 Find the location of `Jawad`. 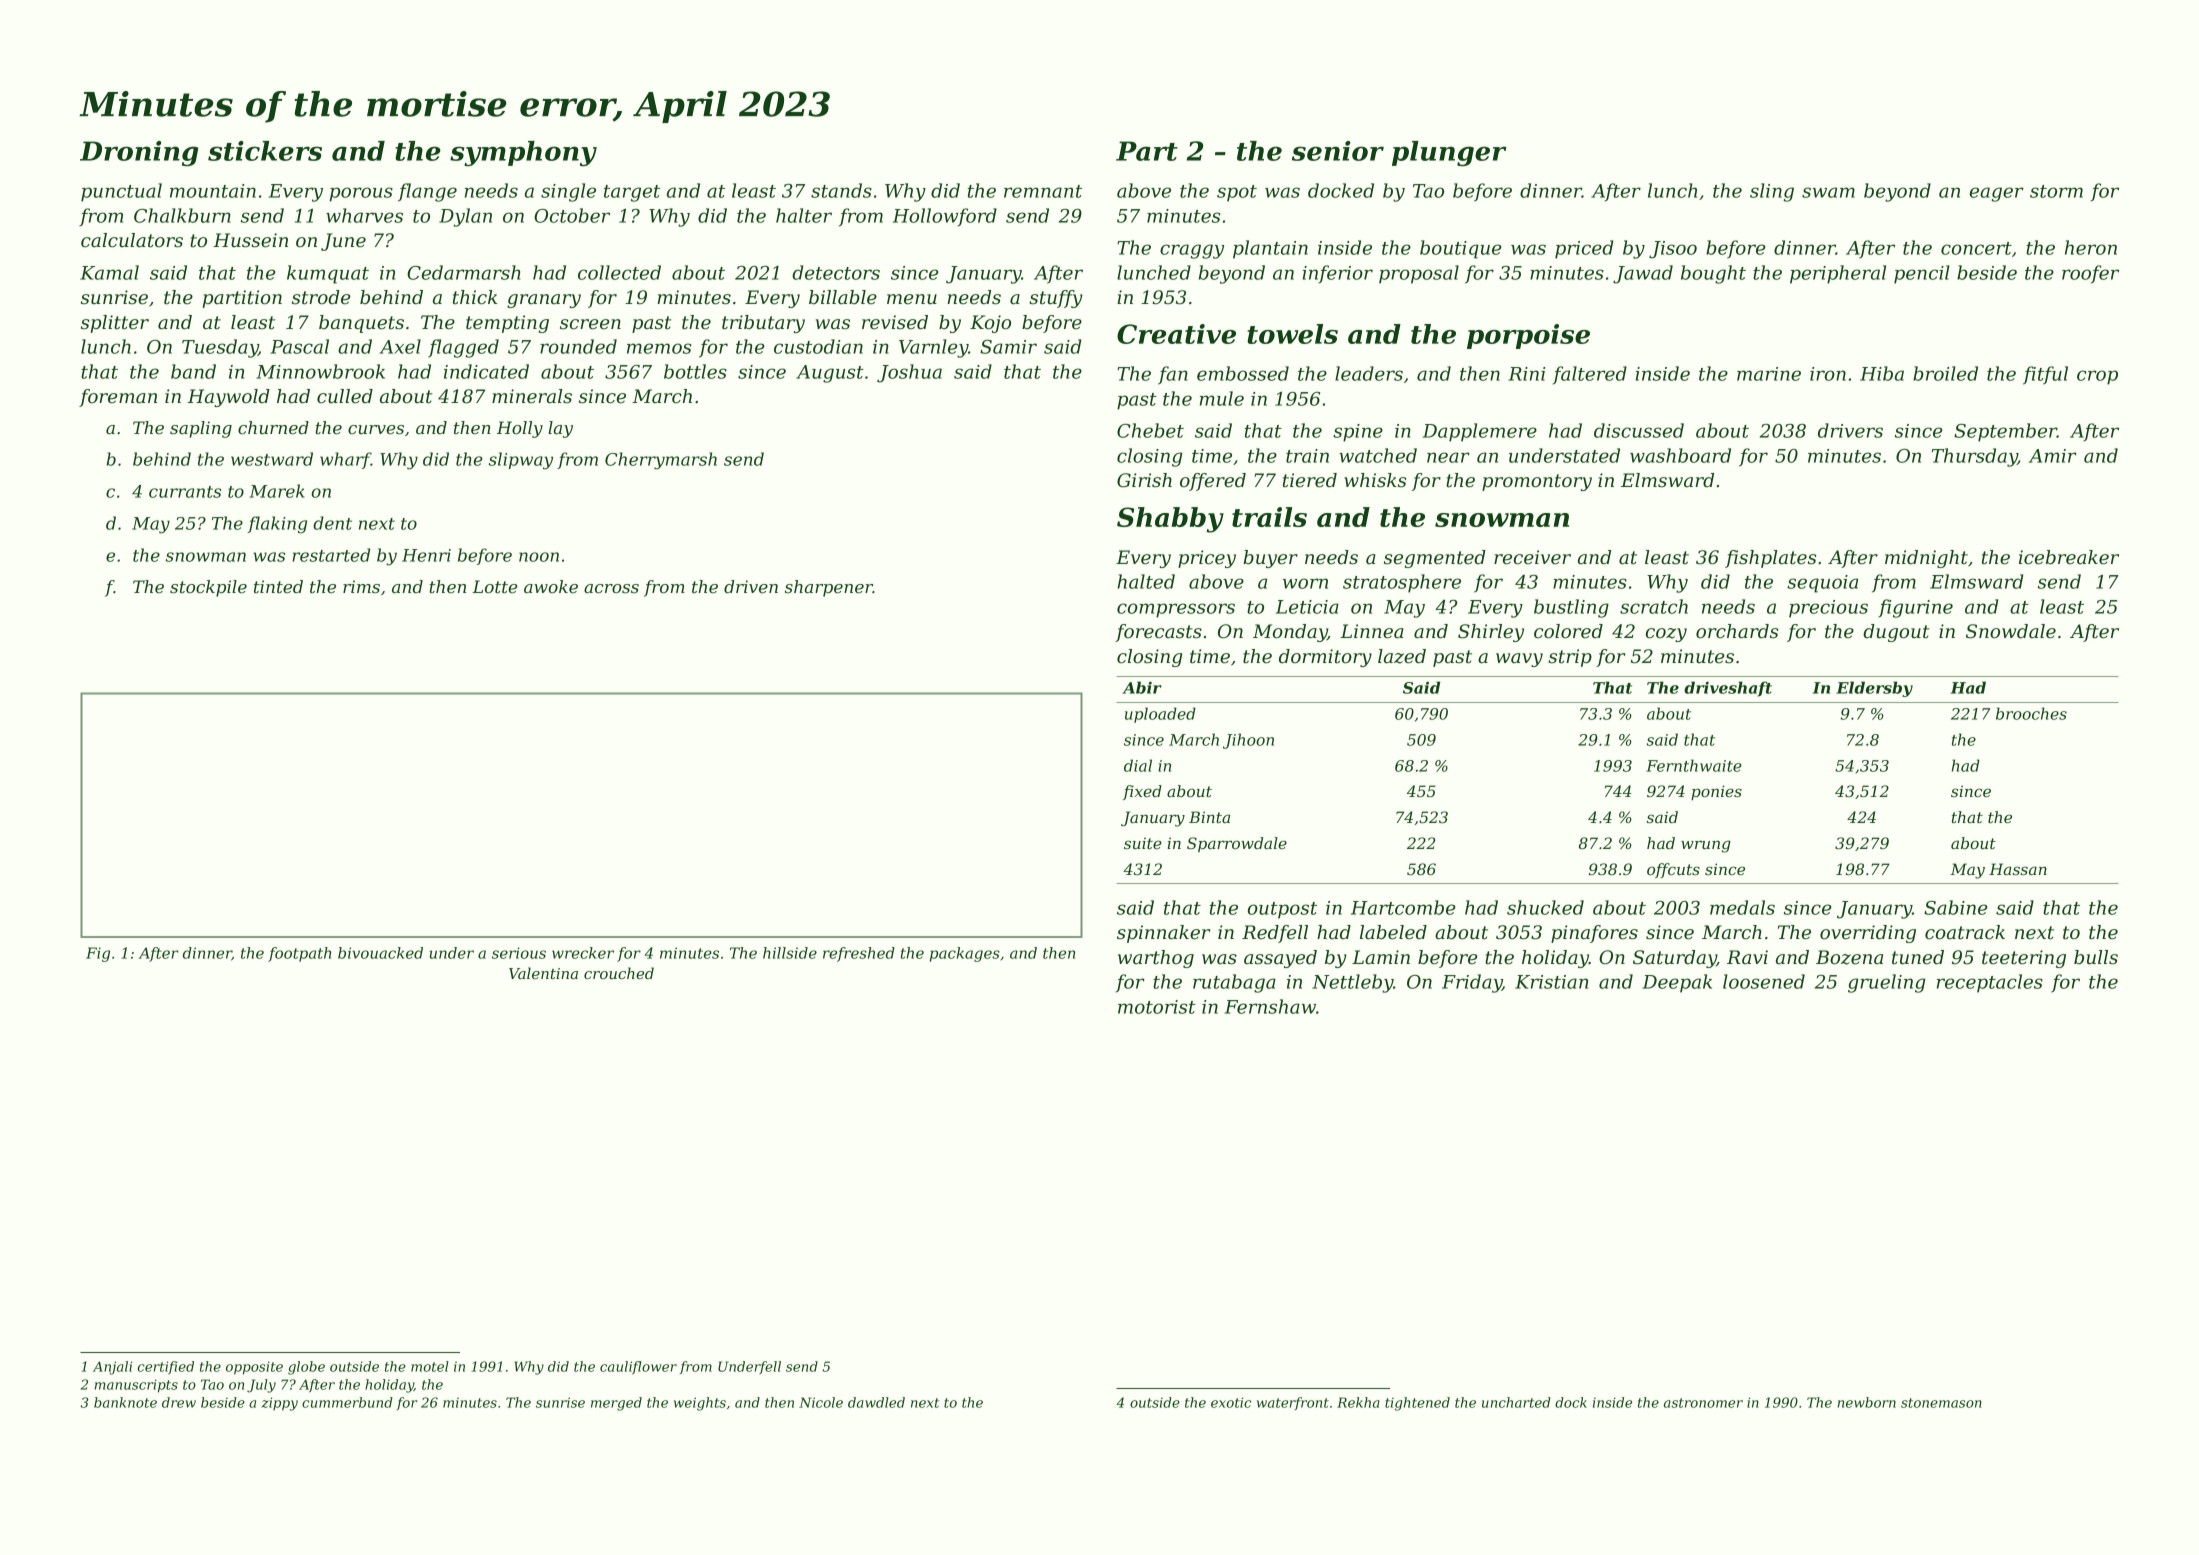

Jawad is located at coordinates (1643, 274).
